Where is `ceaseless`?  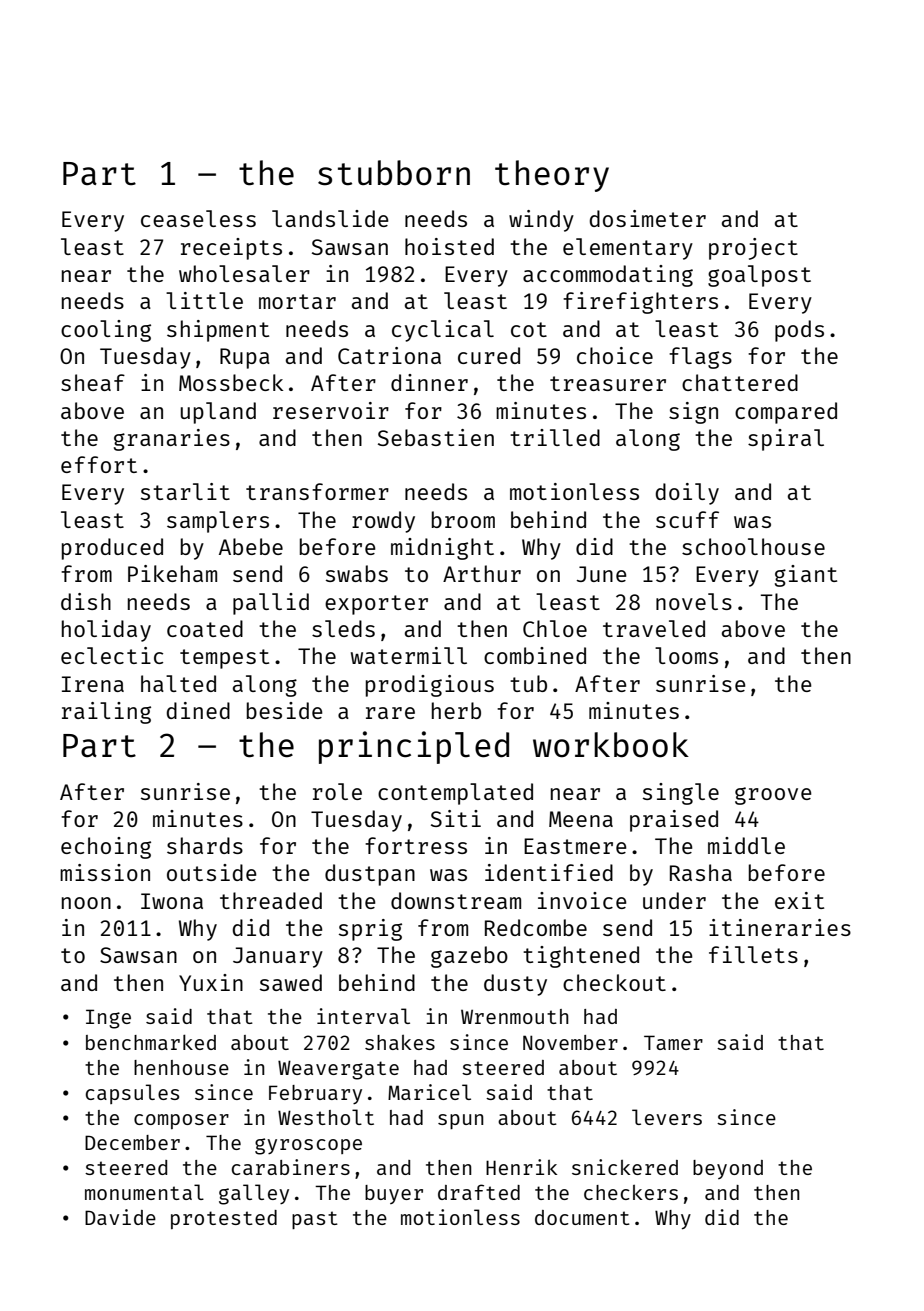 ceaseless is located at coordinates (198, 218).
